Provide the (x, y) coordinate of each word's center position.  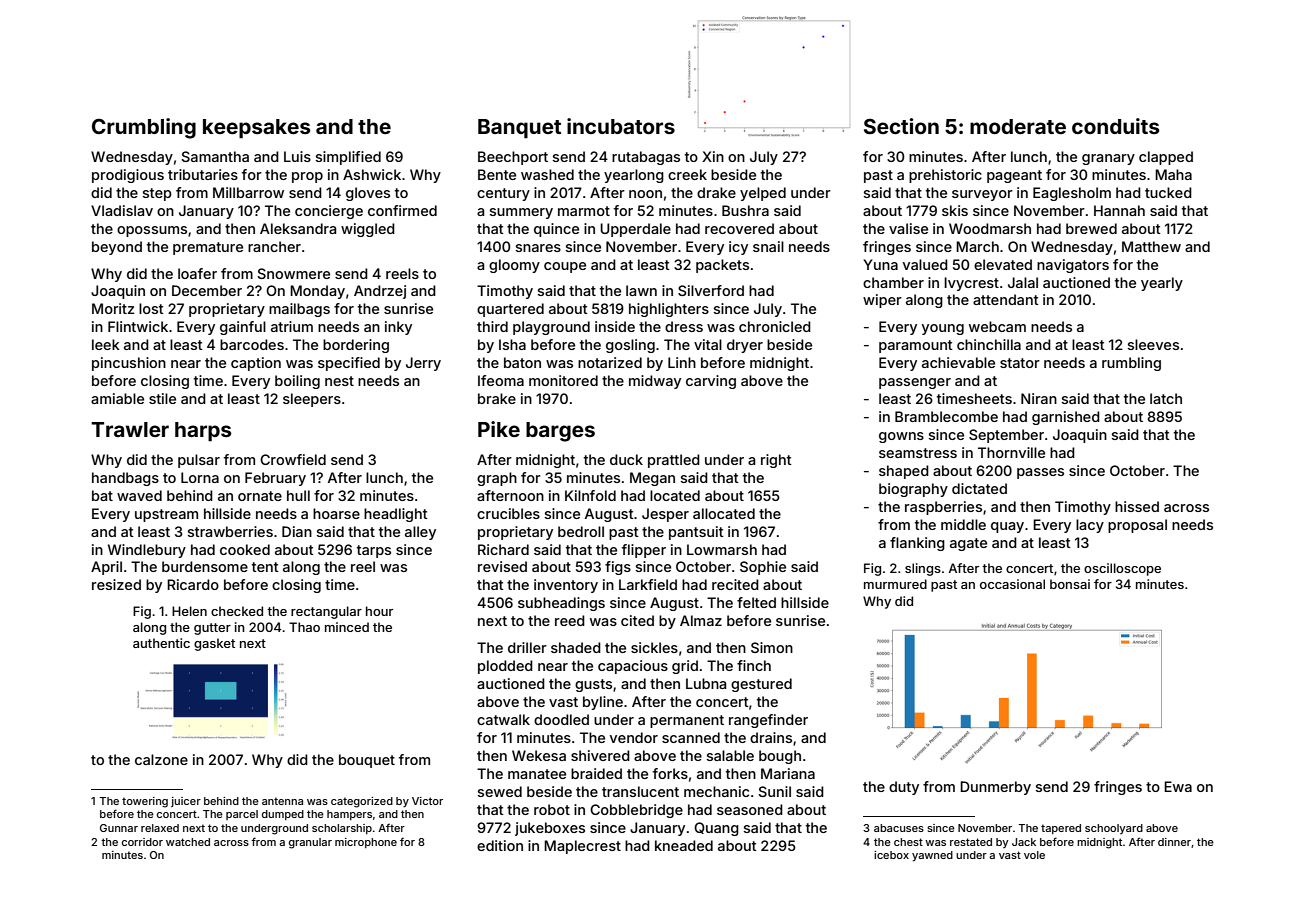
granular (310, 843)
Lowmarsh (722, 549)
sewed (500, 791)
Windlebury (147, 551)
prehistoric (945, 176)
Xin (713, 156)
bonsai (1070, 584)
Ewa (1178, 786)
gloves (368, 194)
